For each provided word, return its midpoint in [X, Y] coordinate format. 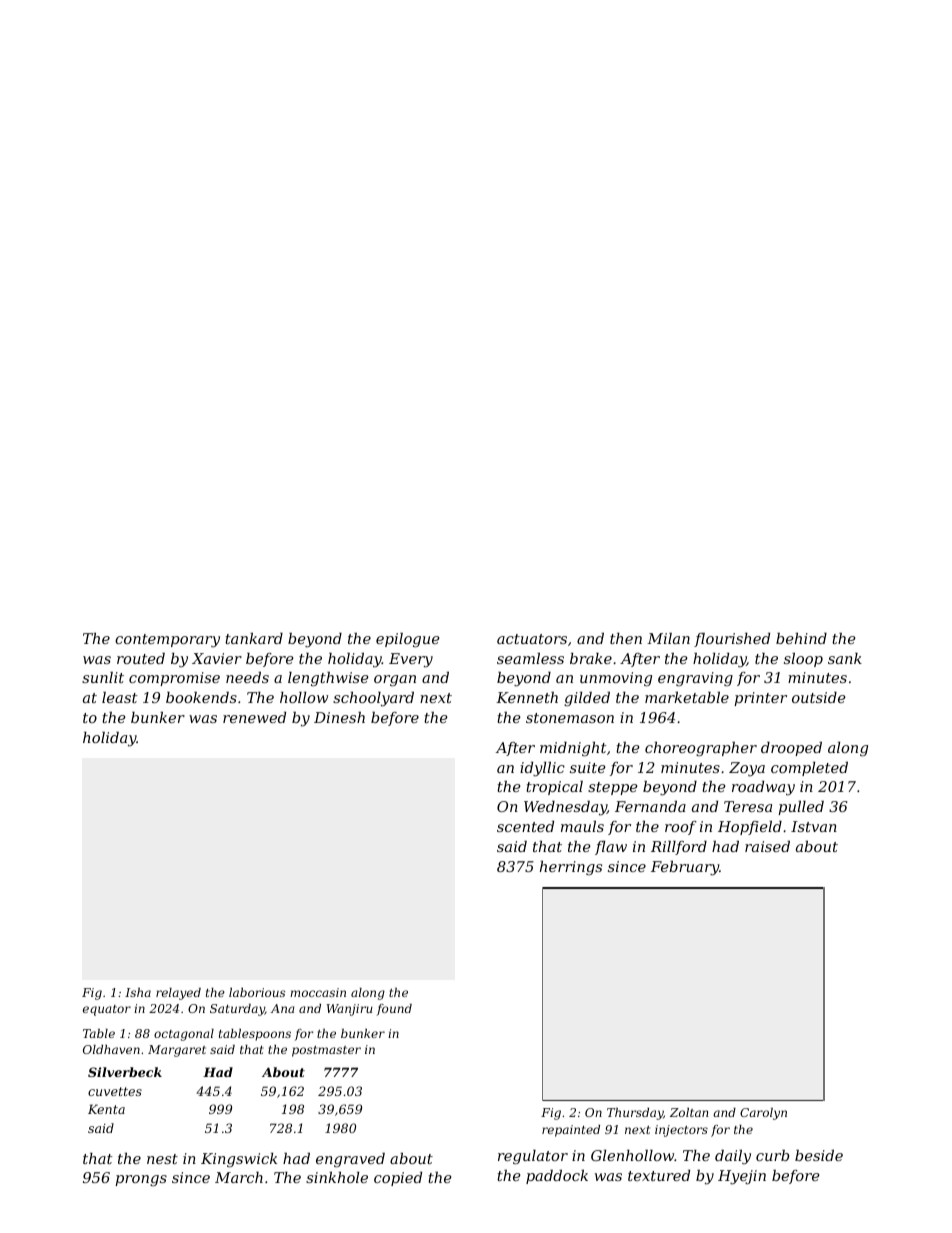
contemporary [167, 641]
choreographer [701, 749]
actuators [532, 639]
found [394, 1010]
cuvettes [115, 1091]
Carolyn [763, 1114]
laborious [257, 992]
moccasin [318, 992]
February [685, 868]
